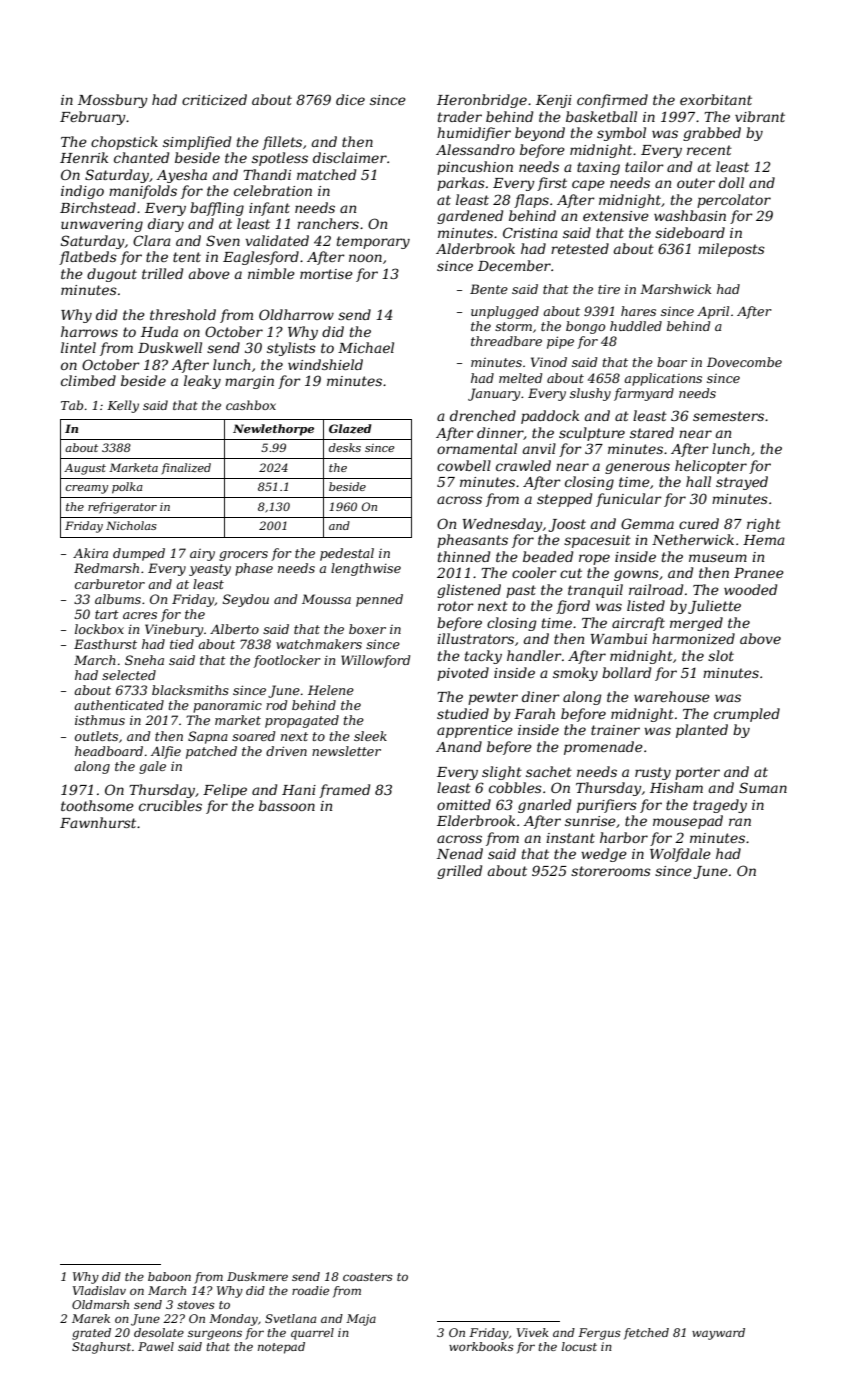 Image resolution: width=849 pixels, height=1400 pixels. I want to click on grilled, so click(459, 872).
